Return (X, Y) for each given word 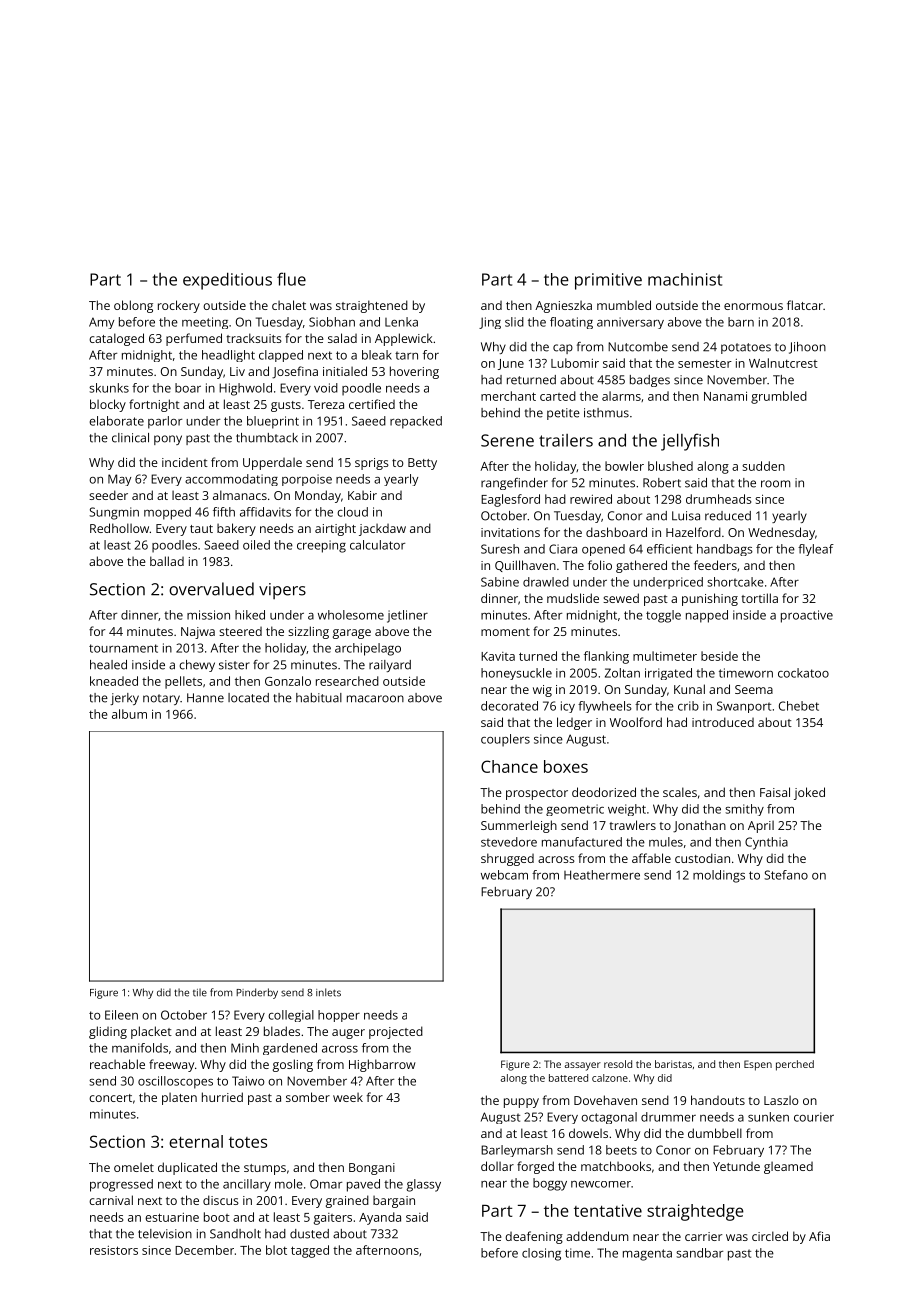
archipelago (368, 649)
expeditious (227, 281)
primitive (608, 281)
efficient (669, 549)
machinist (685, 279)
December (204, 1250)
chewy (197, 666)
